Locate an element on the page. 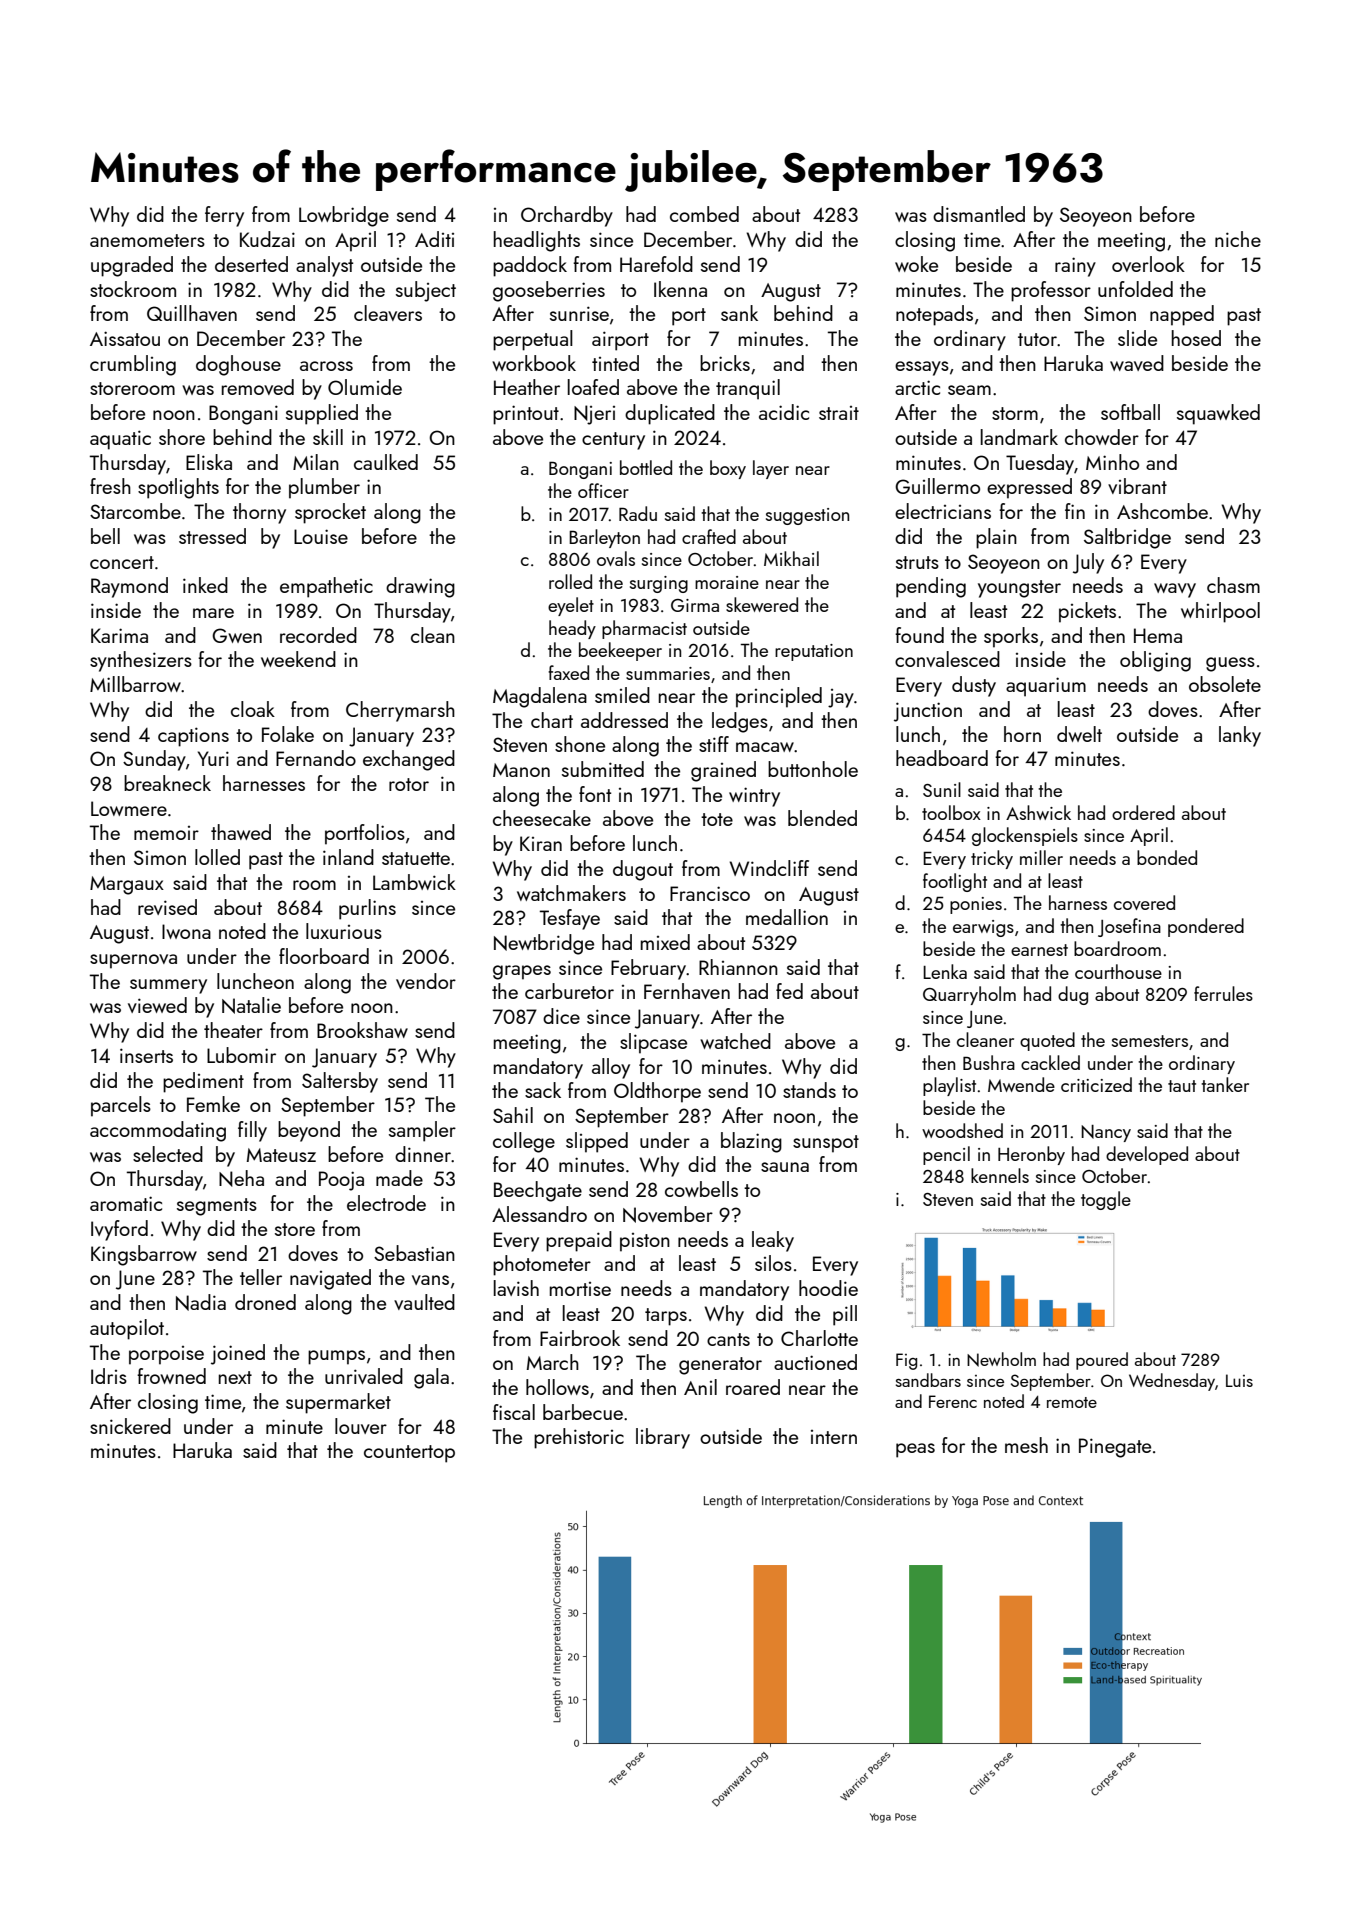 This page has height=1911, width=1351. prehistoric is located at coordinates (579, 1438).
